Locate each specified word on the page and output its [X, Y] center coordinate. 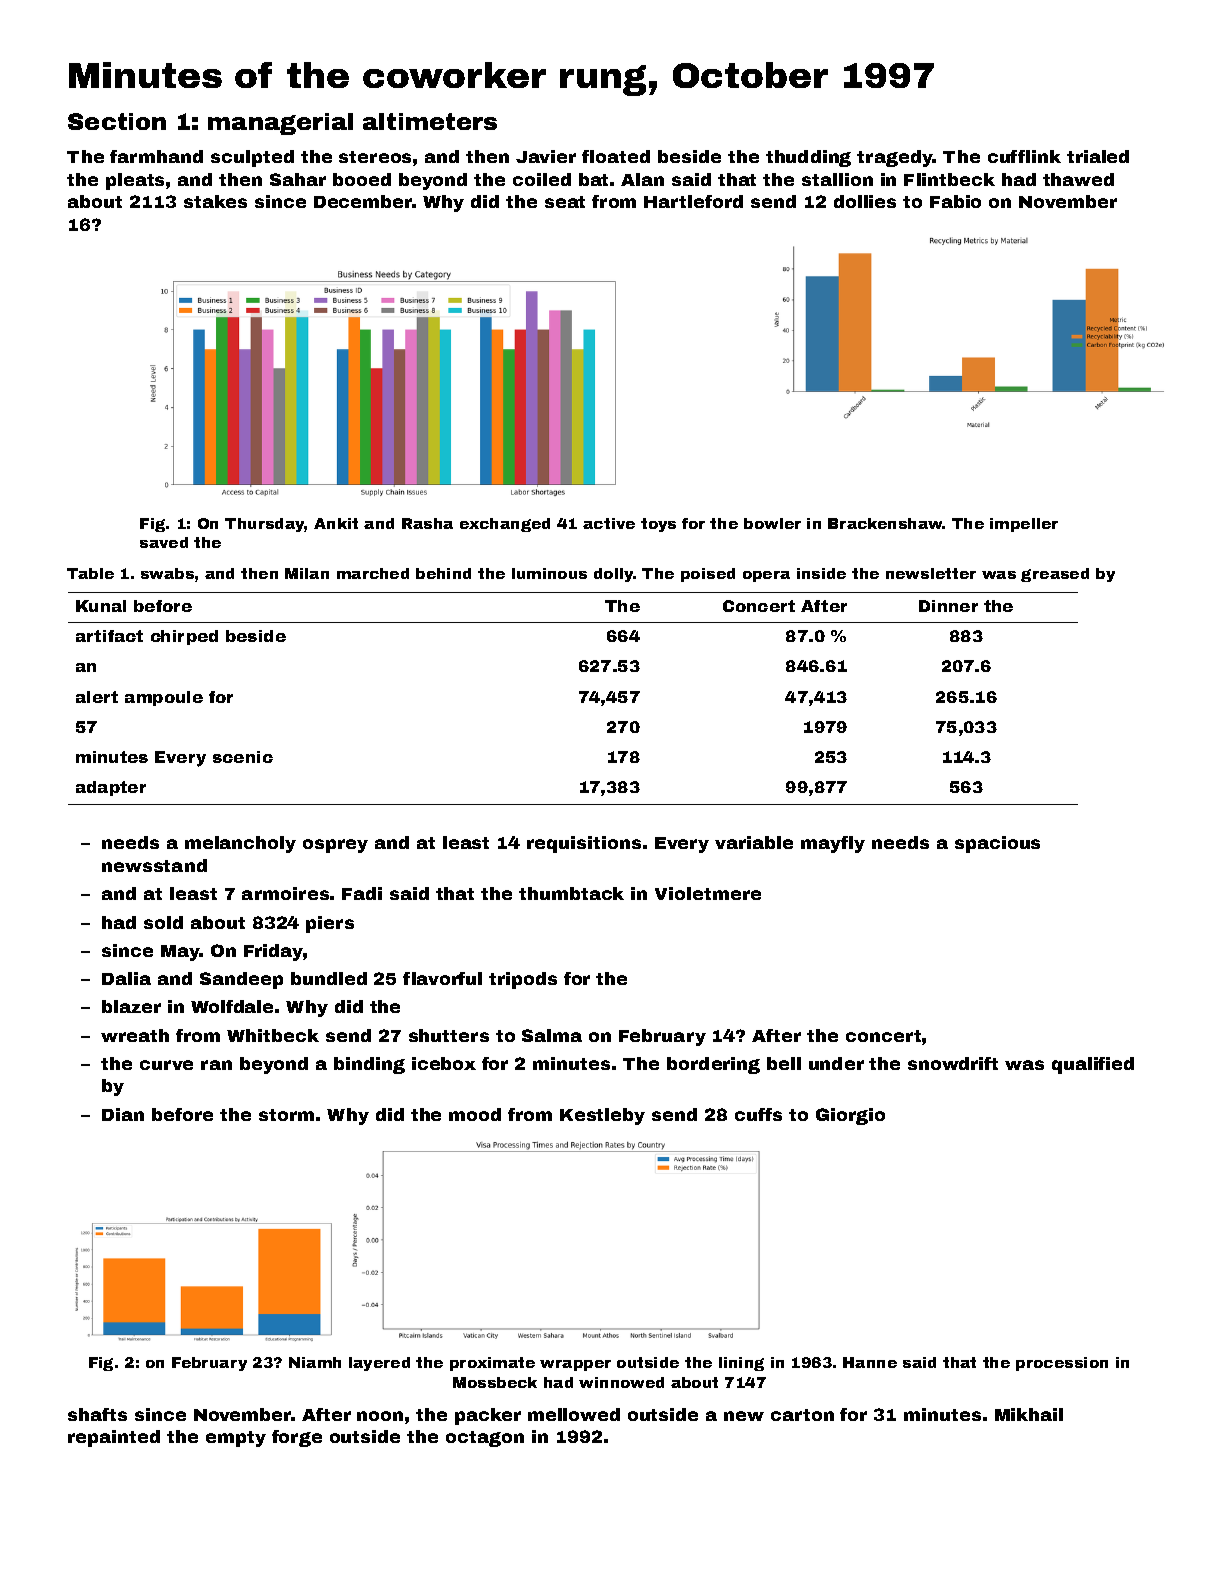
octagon [485, 1439]
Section [117, 121]
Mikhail [1029, 1414]
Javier [546, 156]
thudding [808, 158]
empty [236, 1439]
